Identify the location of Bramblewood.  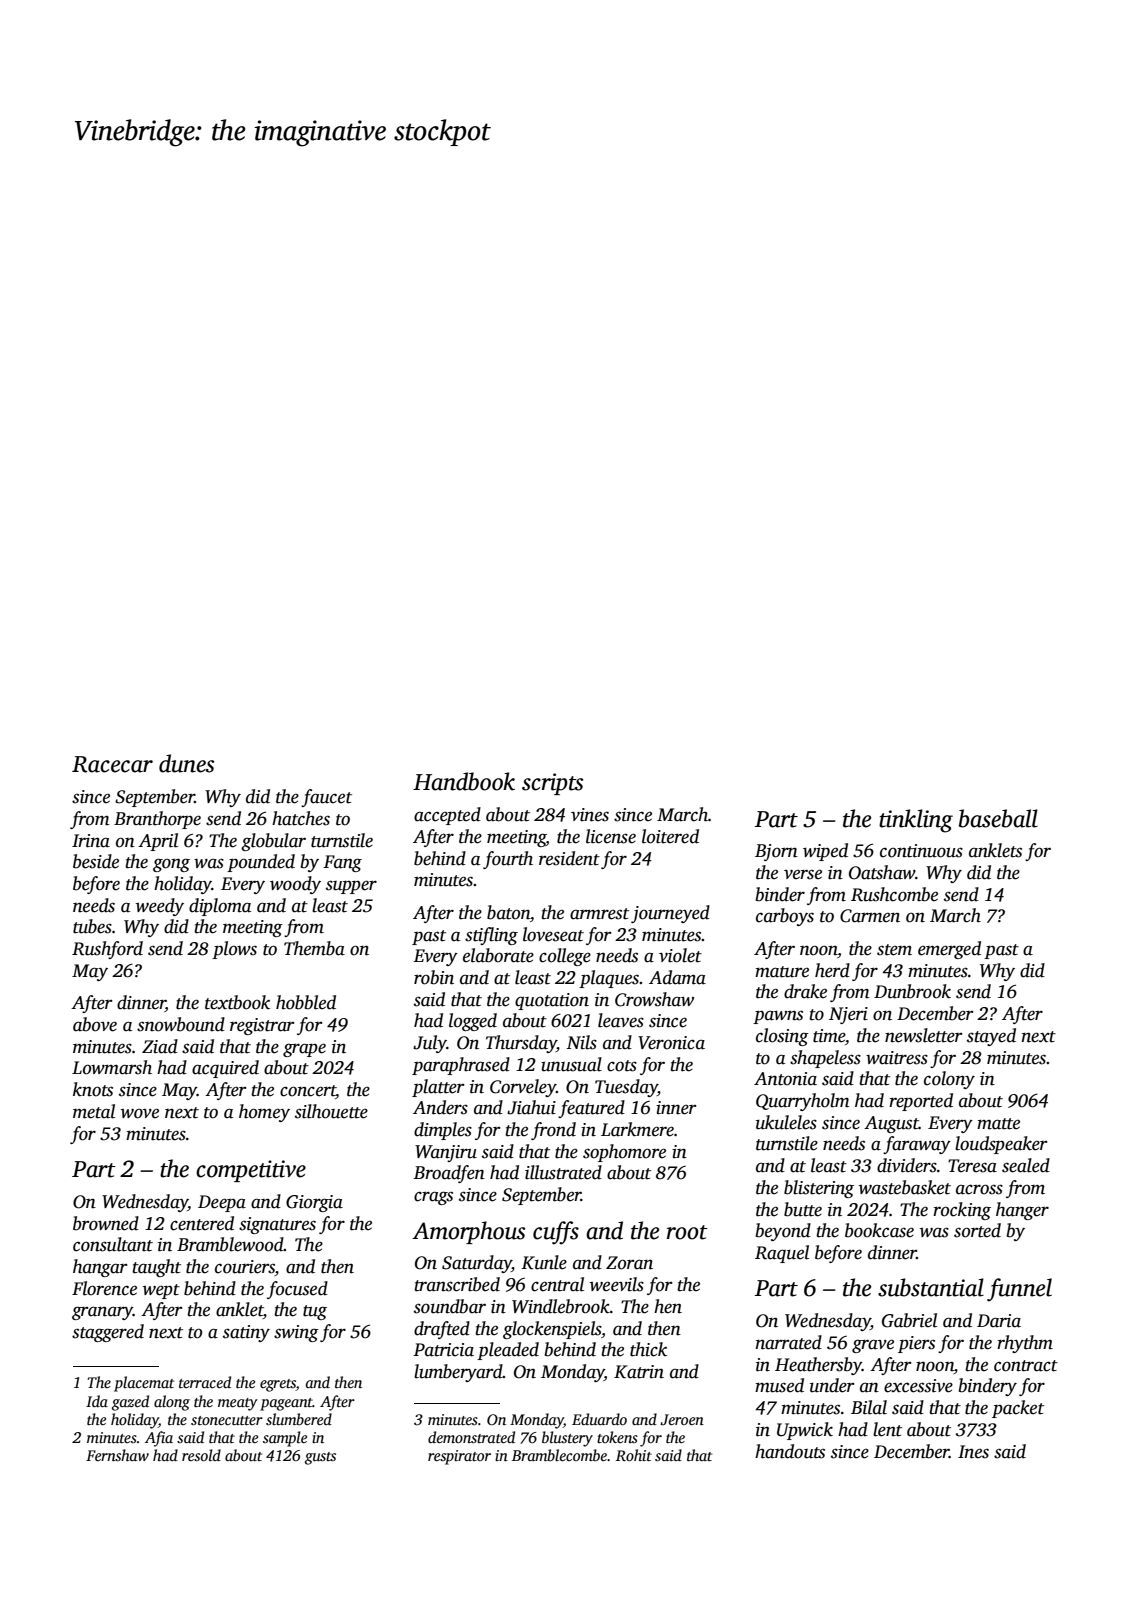
(230, 1244).
